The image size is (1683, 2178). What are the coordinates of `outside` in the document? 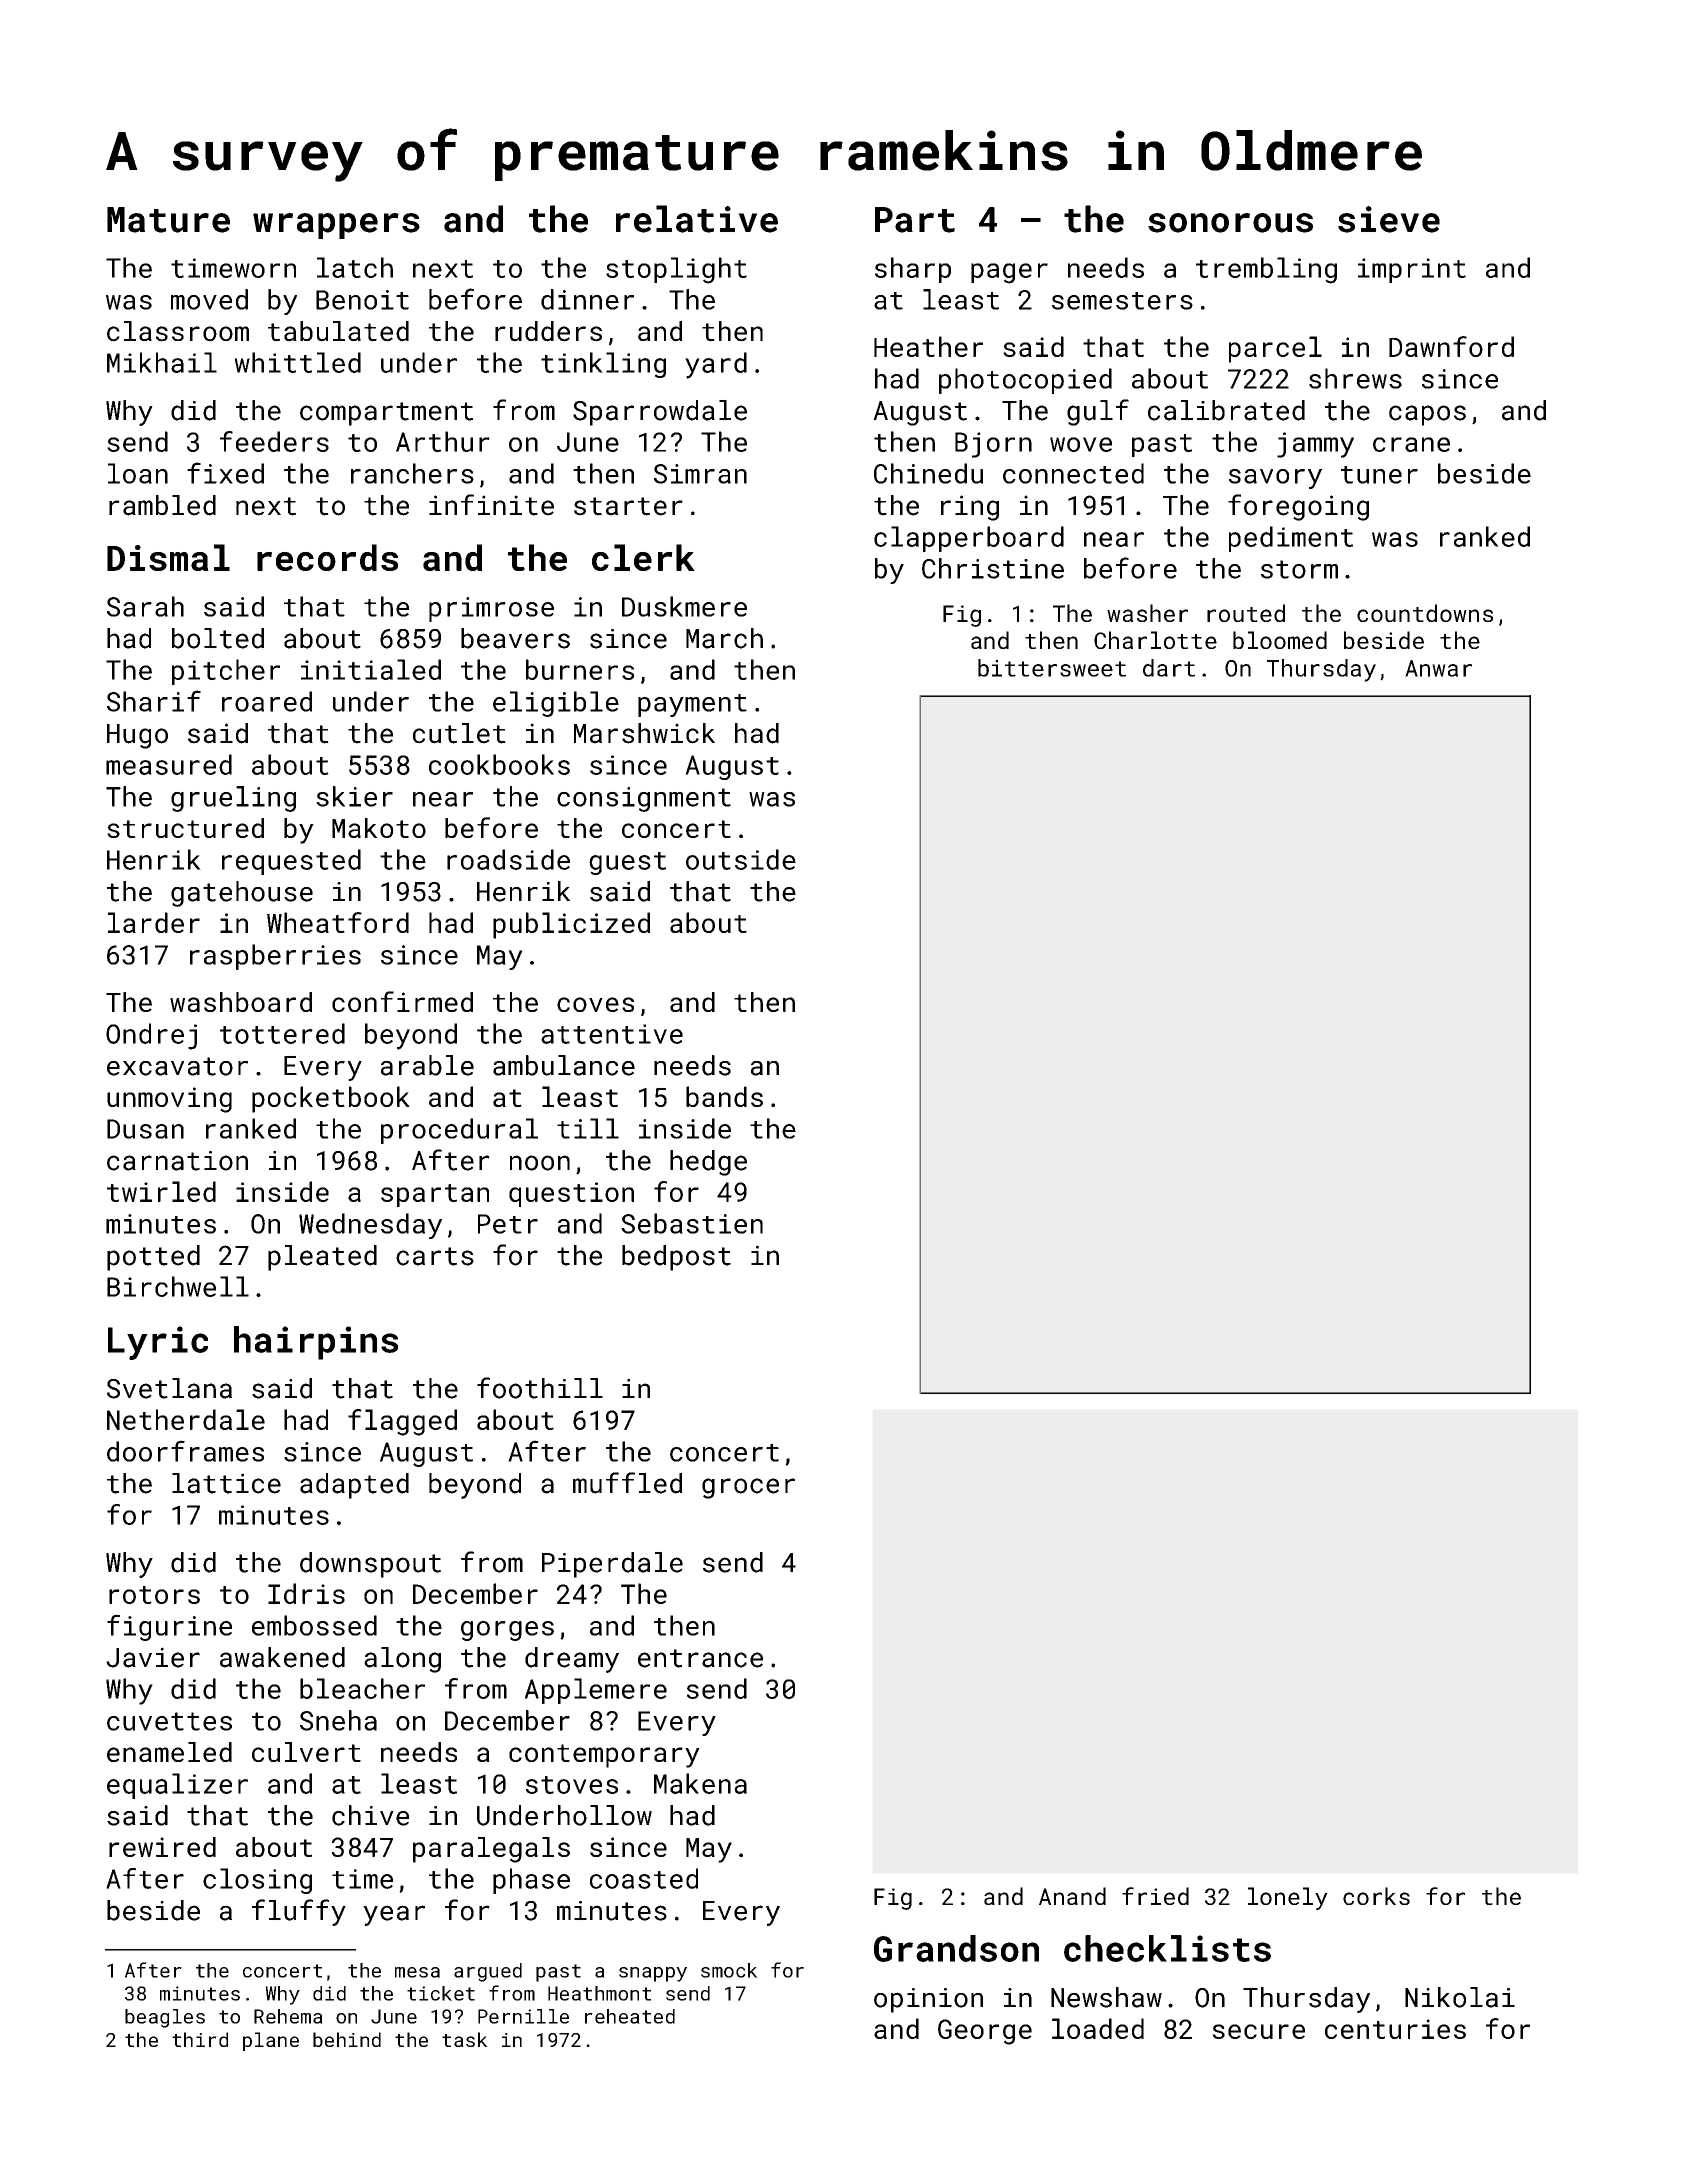 It's located at (741, 859).
